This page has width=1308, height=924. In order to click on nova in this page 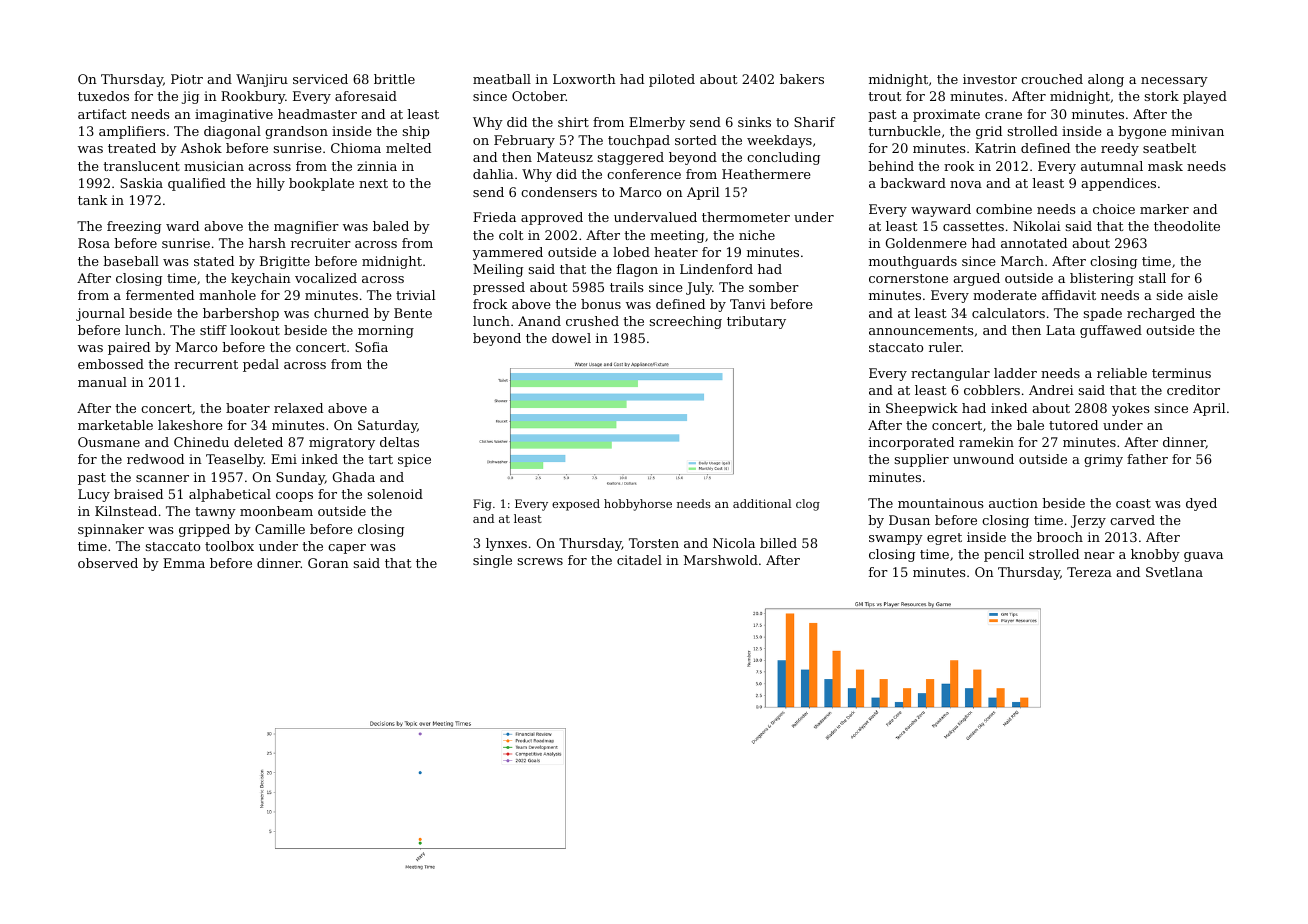, I will do `click(966, 184)`.
